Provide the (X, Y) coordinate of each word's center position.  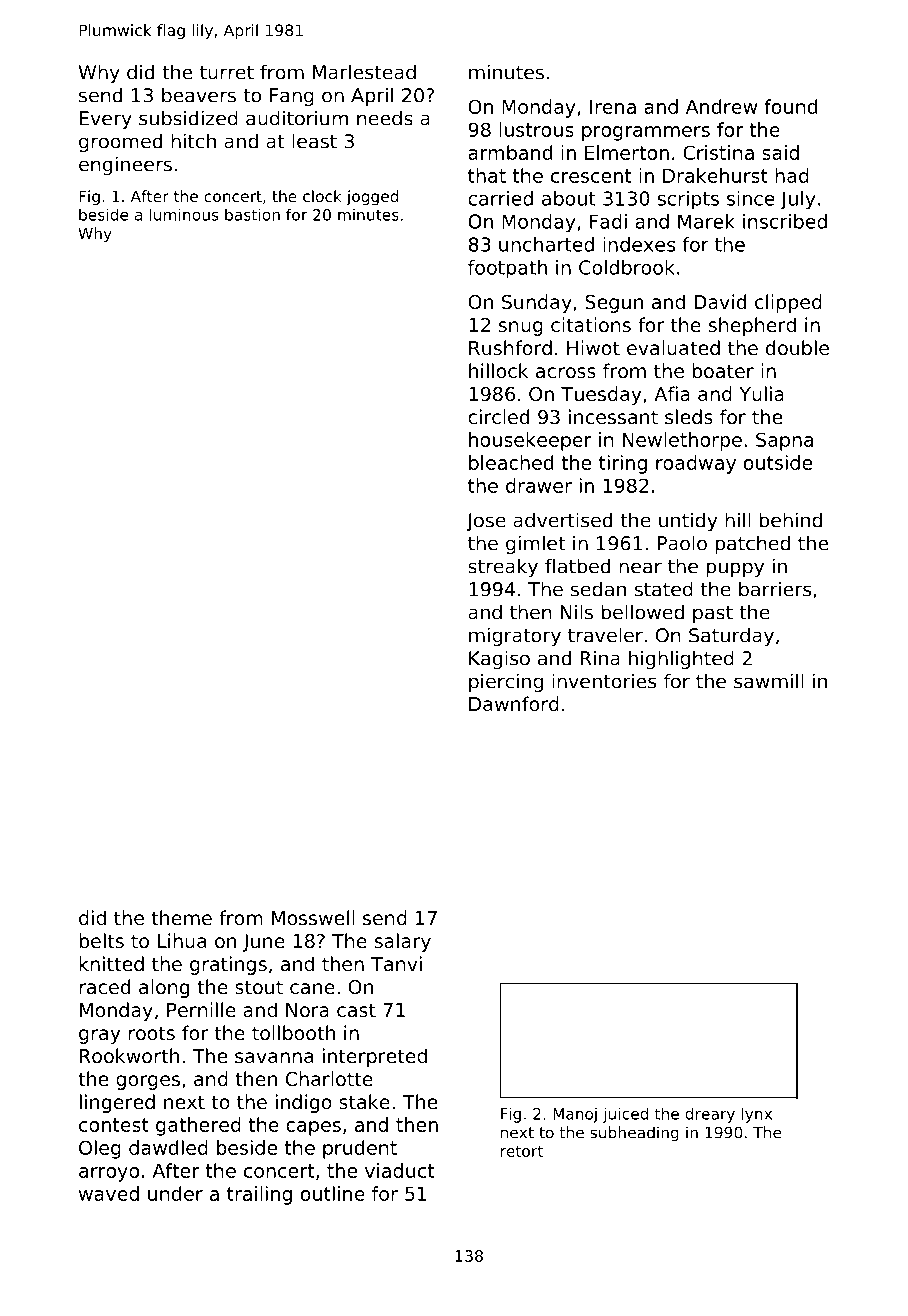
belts (101, 940)
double (797, 347)
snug (521, 328)
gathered (198, 1126)
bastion (252, 215)
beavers (199, 95)
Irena (613, 107)
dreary (710, 1115)
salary (403, 942)
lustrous (536, 129)
